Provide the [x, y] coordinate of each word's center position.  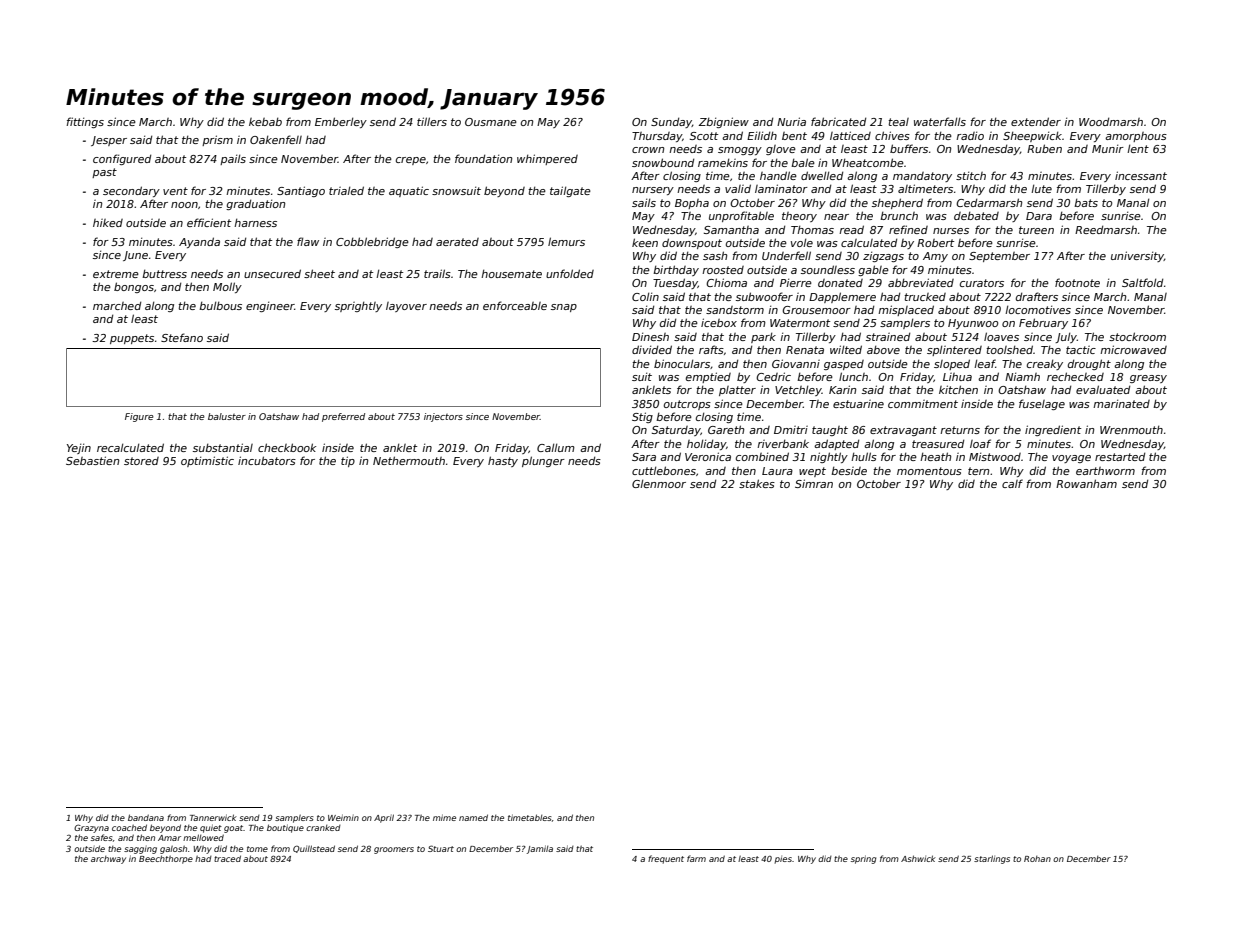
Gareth [726, 429]
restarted [1120, 456]
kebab [265, 121]
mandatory [922, 177]
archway [108, 860]
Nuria [791, 121]
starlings [992, 859]
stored [141, 461]
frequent [666, 859]
